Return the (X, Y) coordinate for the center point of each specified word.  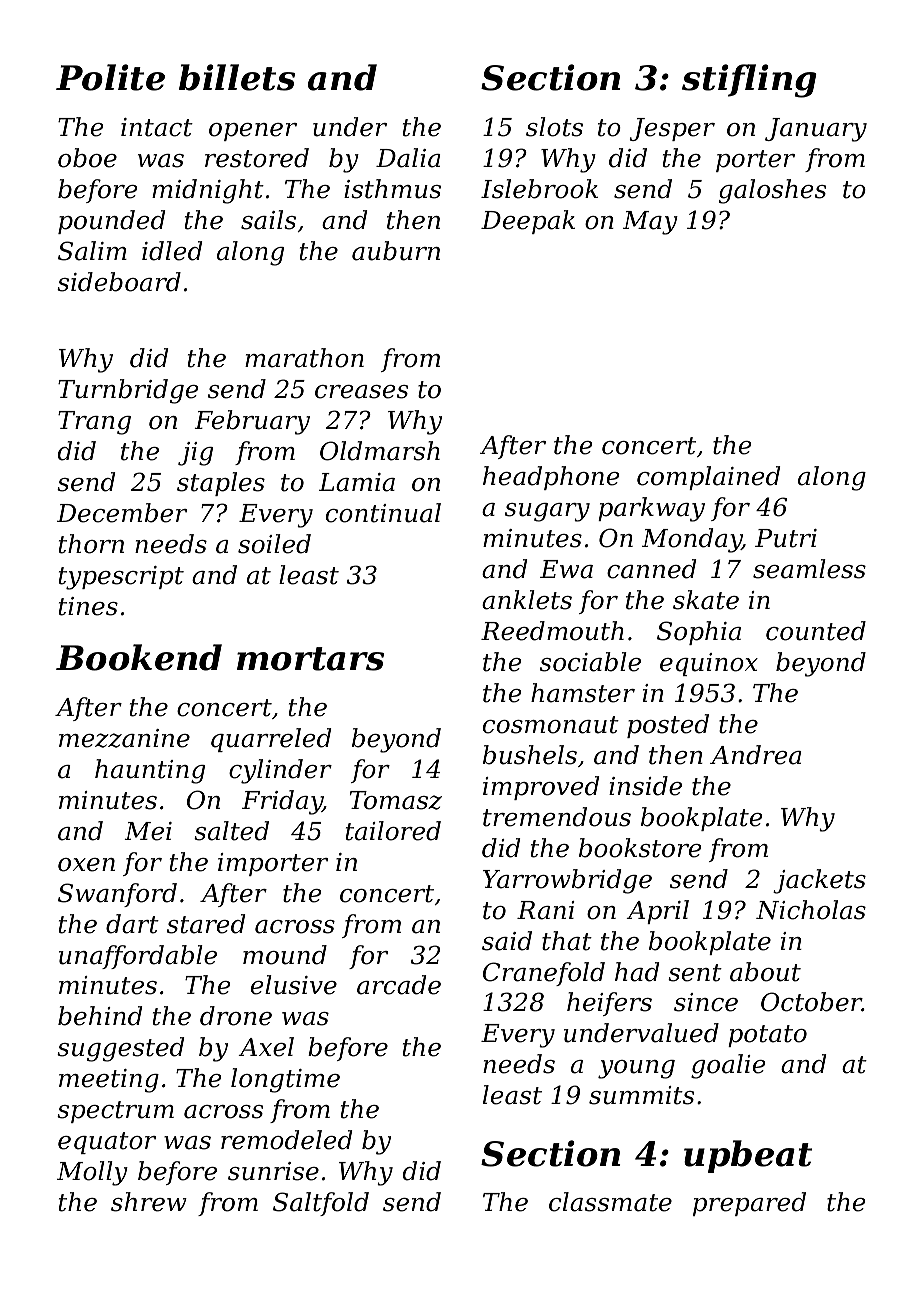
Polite (110, 77)
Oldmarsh (380, 451)
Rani (546, 910)
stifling (749, 81)
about (765, 972)
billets (237, 77)
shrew (149, 1202)
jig (195, 454)
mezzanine (124, 738)
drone (236, 1016)
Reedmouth (552, 631)
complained (708, 478)
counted (816, 631)
